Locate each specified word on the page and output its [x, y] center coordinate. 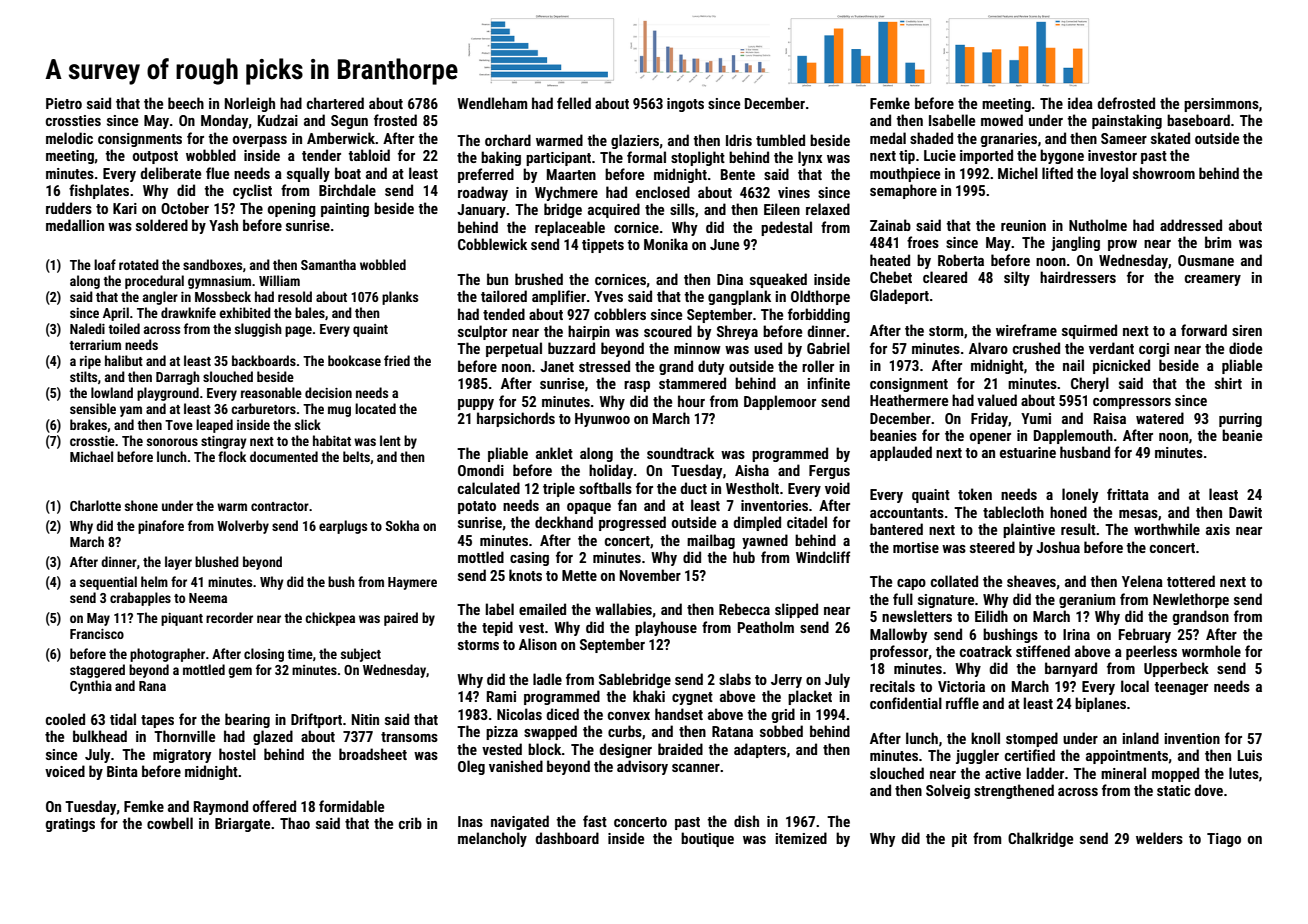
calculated [489, 488]
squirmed [1089, 331]
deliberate [170, 173]
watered [1160, 418]
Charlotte [95, 505]
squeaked [778, 280]
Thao [295, 823]
